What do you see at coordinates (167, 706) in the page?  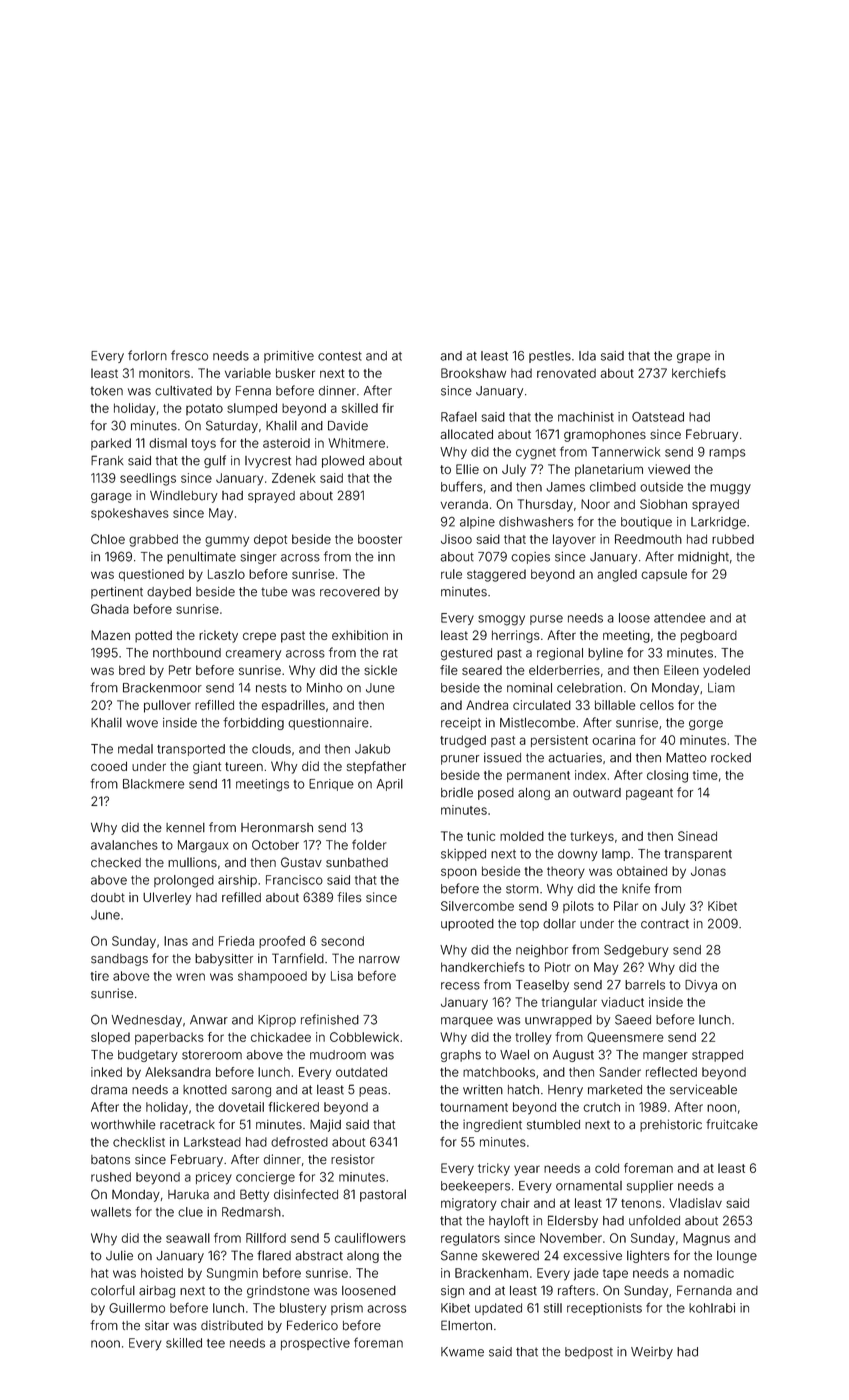 I see `pullover` at bounding box center [167, 706].
